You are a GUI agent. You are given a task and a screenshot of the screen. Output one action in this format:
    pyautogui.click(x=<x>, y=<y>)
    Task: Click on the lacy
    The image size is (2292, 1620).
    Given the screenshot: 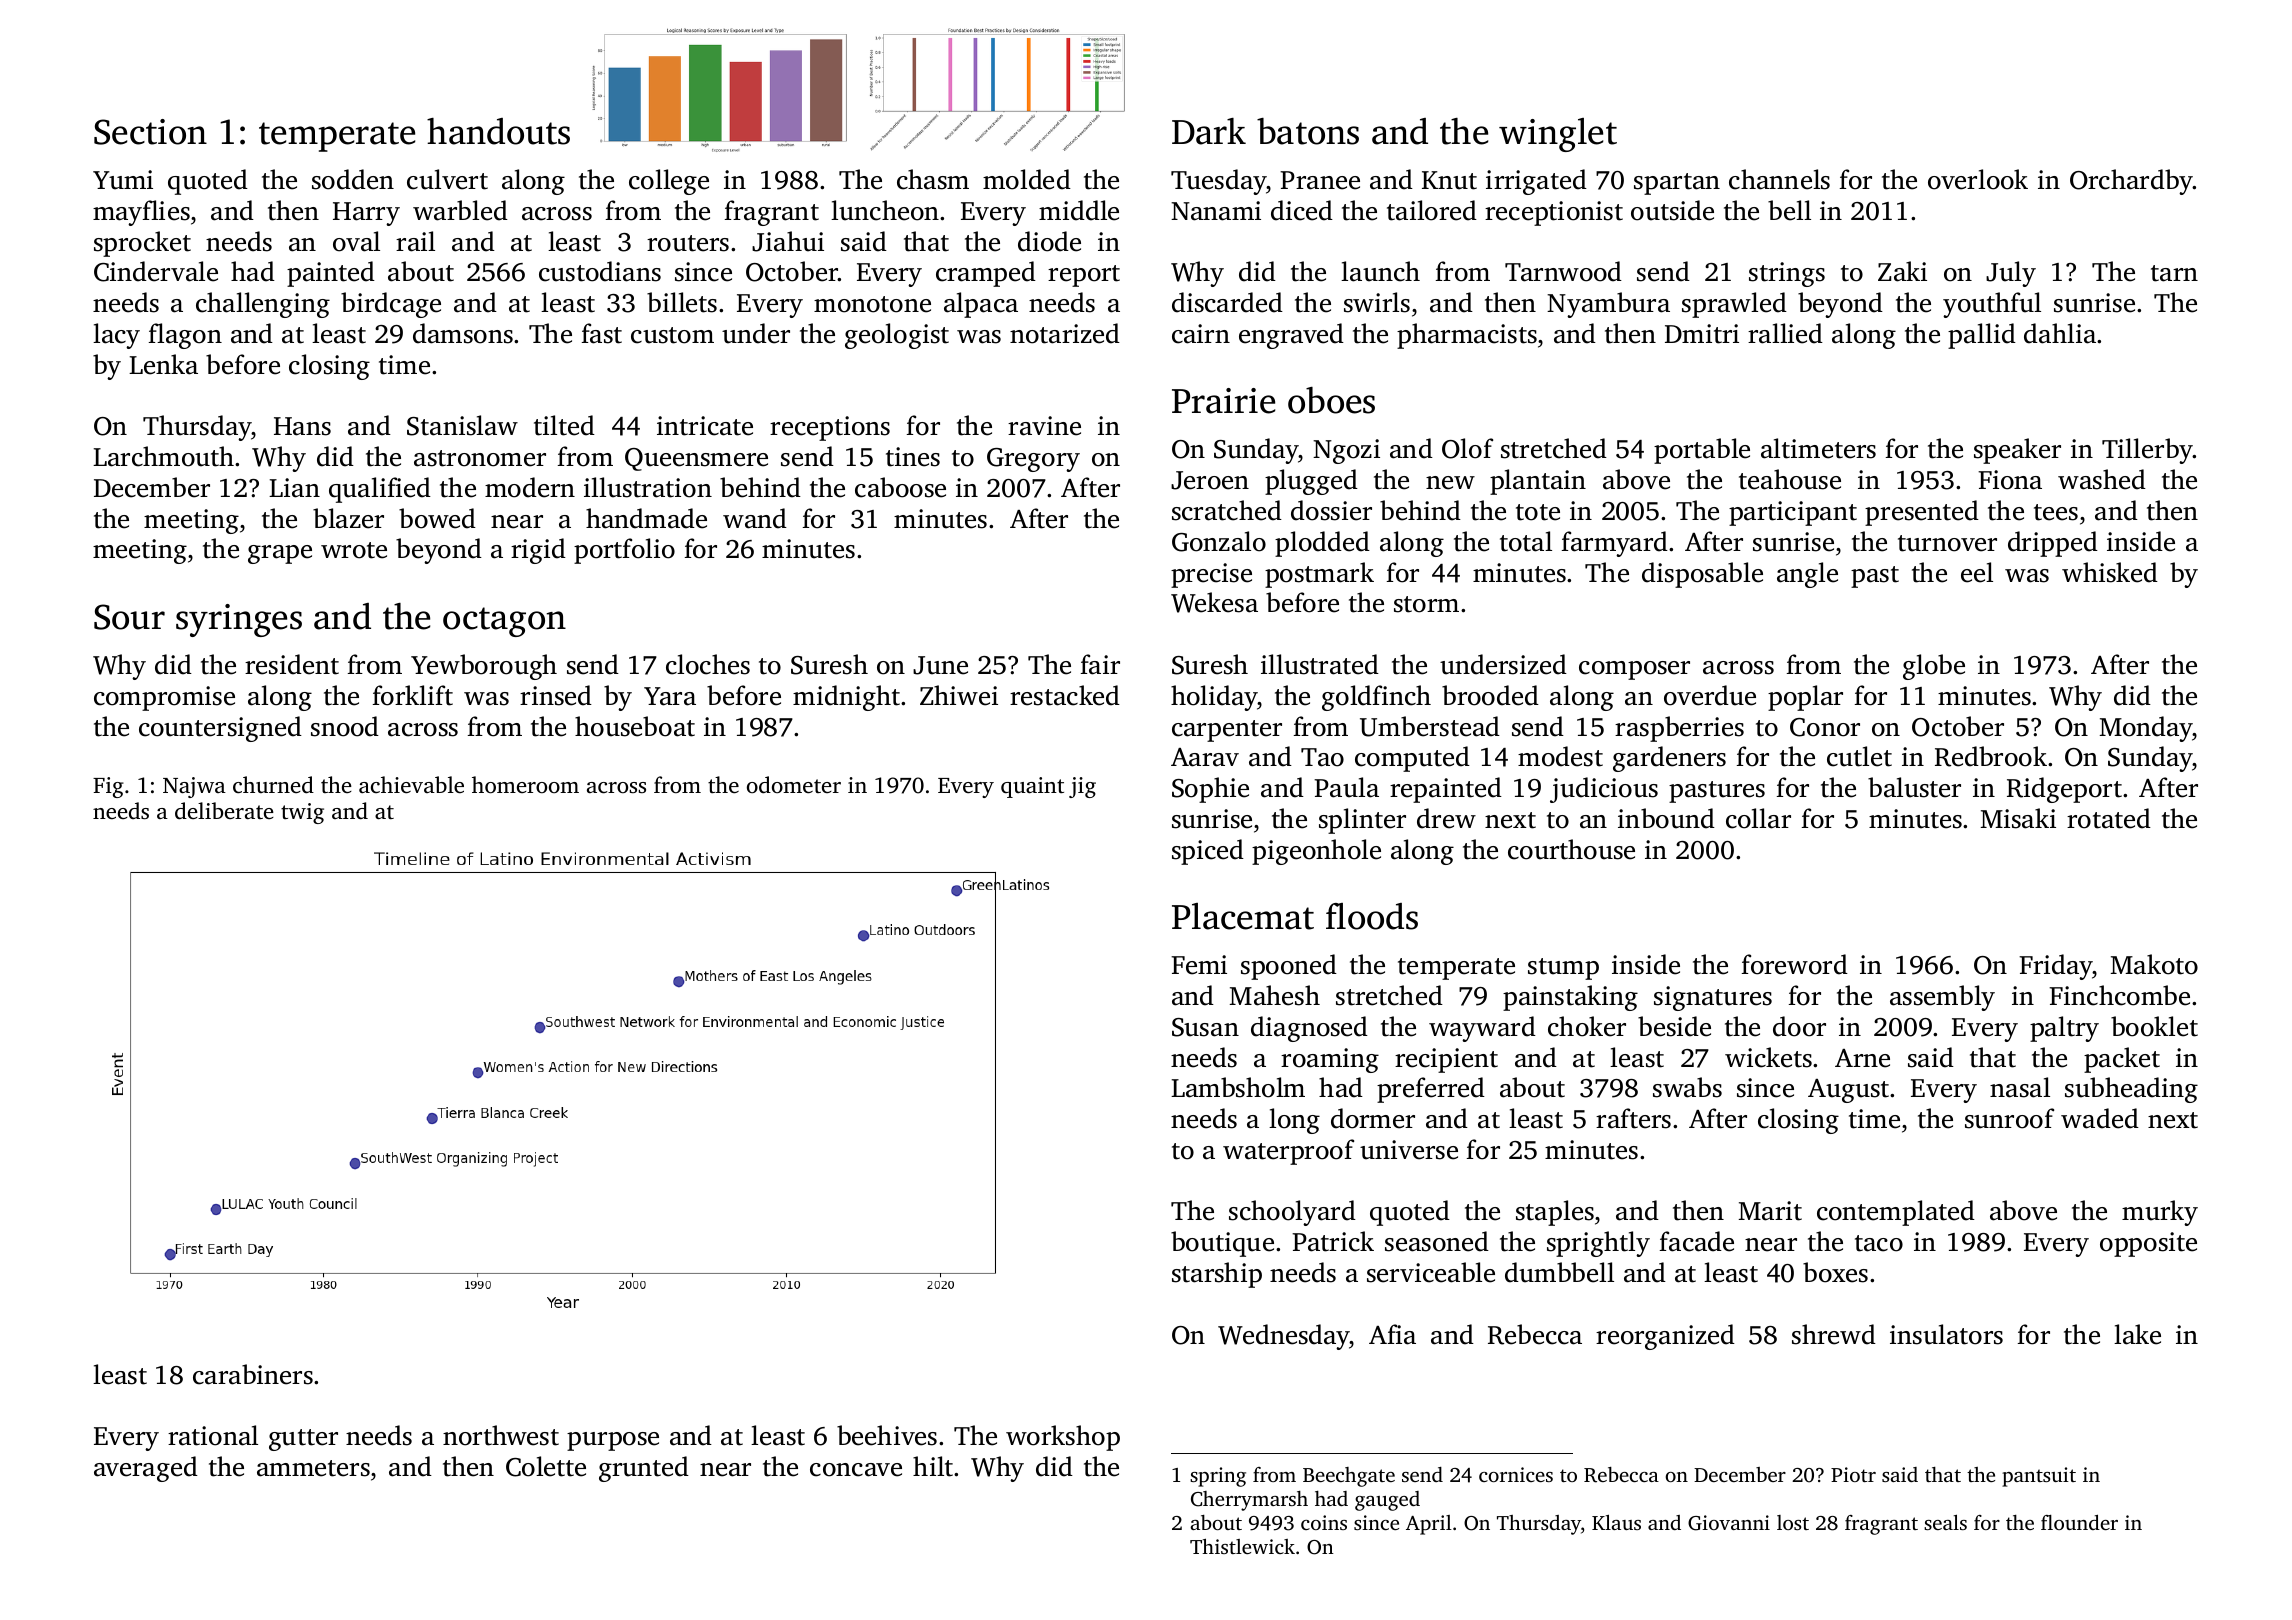 What is the action you would take?
    pyautogui.click(x=116, y=336)
